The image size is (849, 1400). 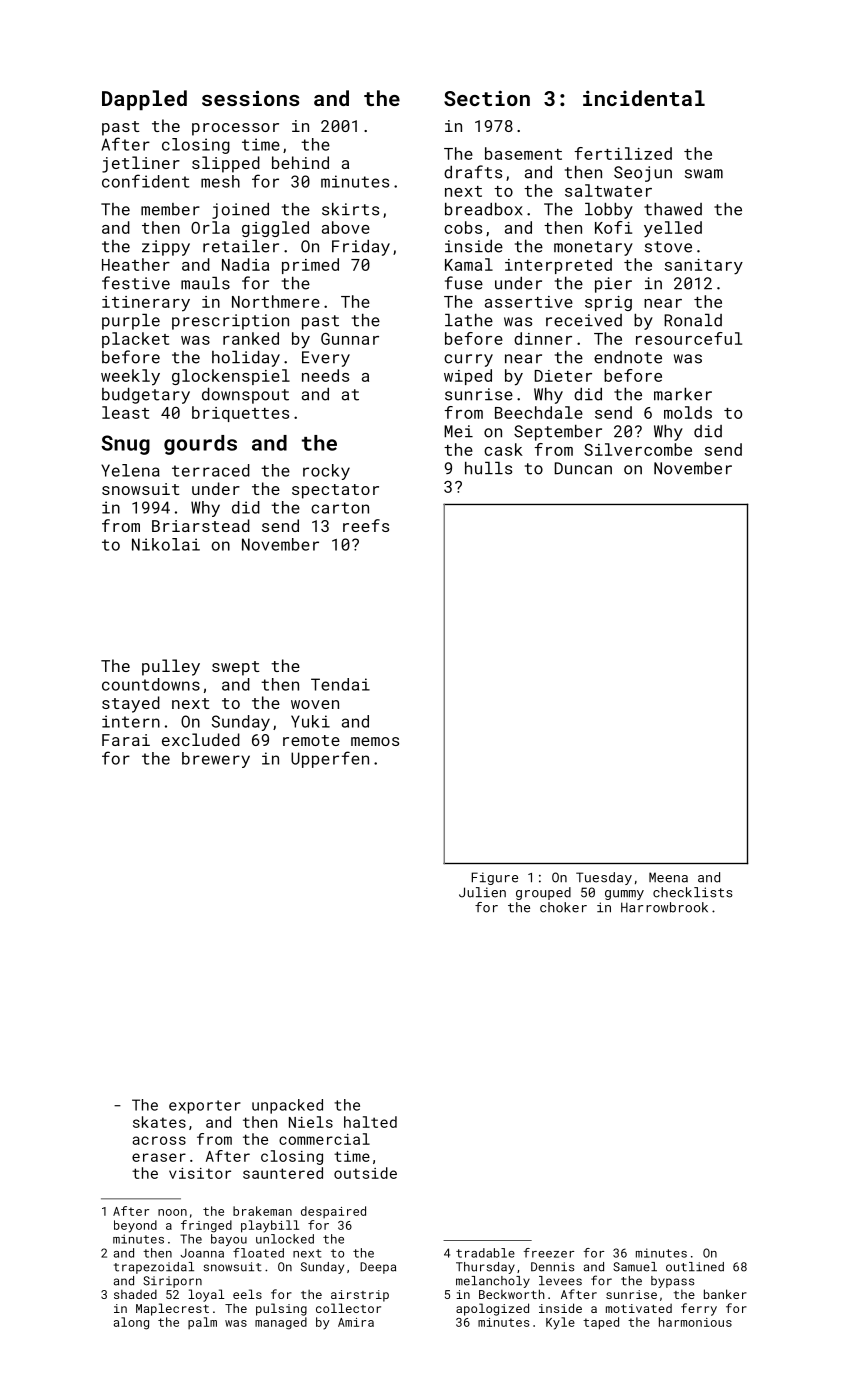 What do you see at coordinates (356, 1322) in the screenshot?
I see `Amira` at bounding box center [356, 1322].
